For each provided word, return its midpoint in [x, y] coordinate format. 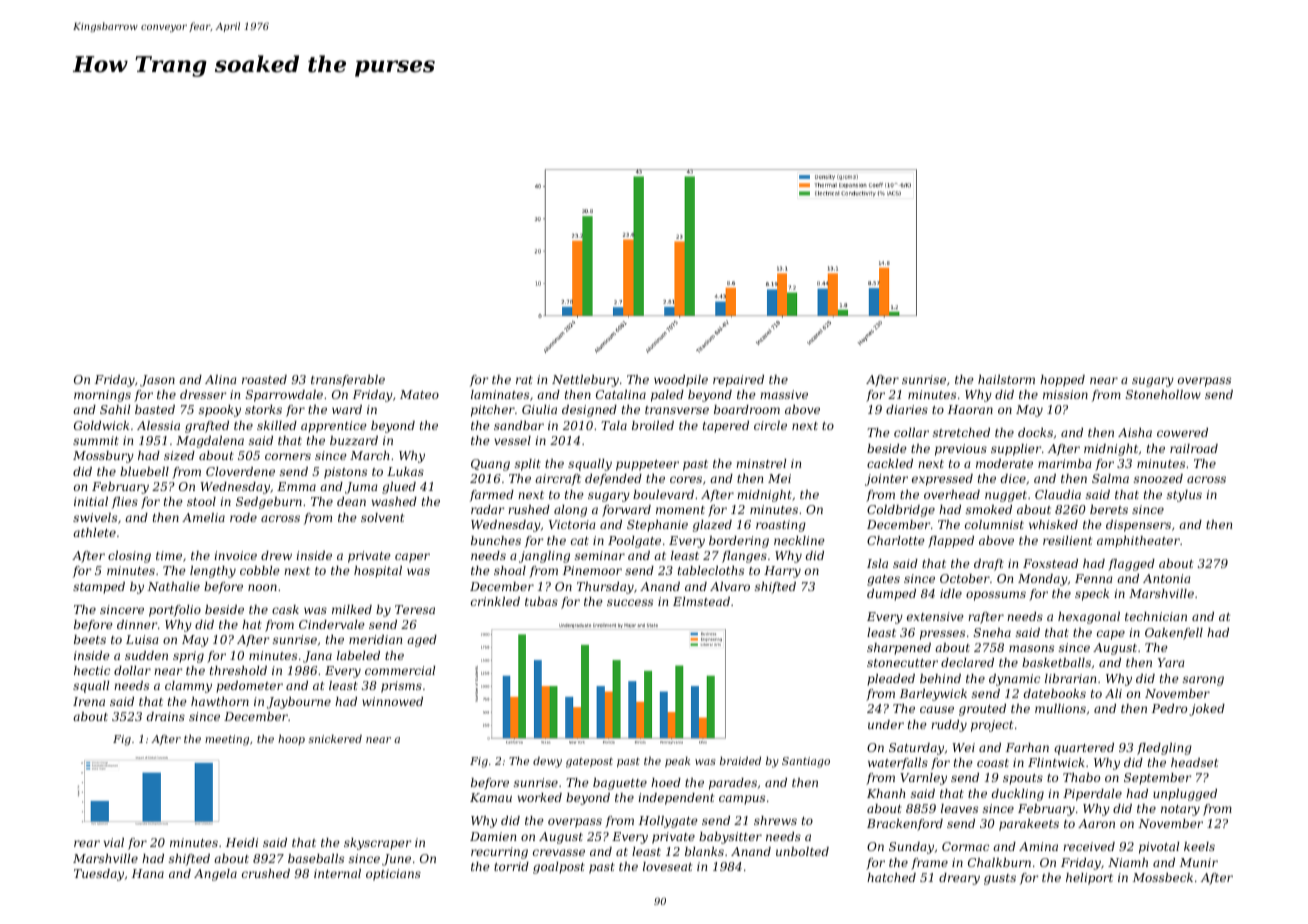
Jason [157, 381]
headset [1194, 762]
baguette [620, 784]
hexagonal [1089, 618]
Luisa [142, 639]
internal [337, 873]
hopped [1062, 381]
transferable [348, 381]
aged [422, 641]
